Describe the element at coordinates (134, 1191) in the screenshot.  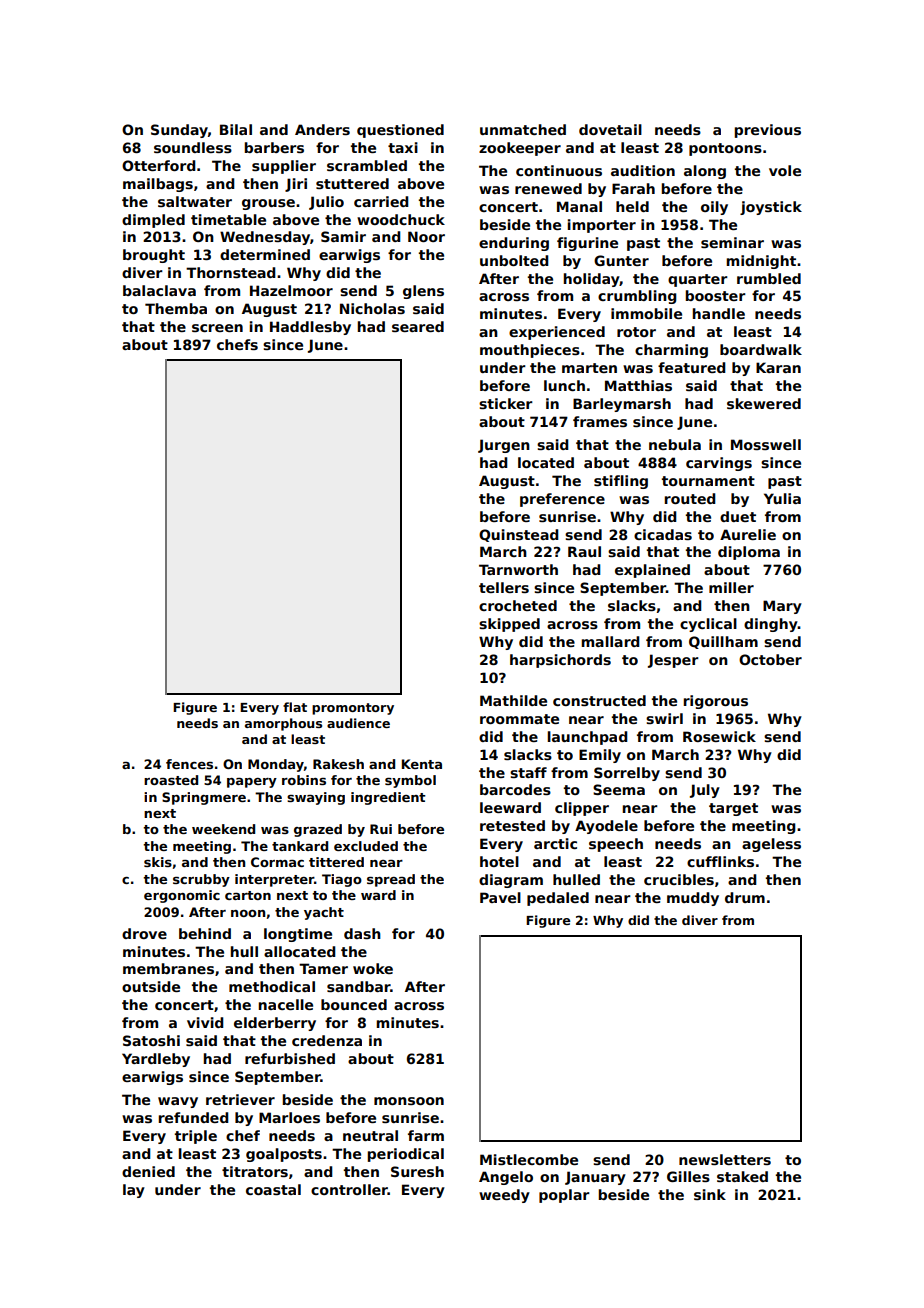
I see `lay` at that location.
